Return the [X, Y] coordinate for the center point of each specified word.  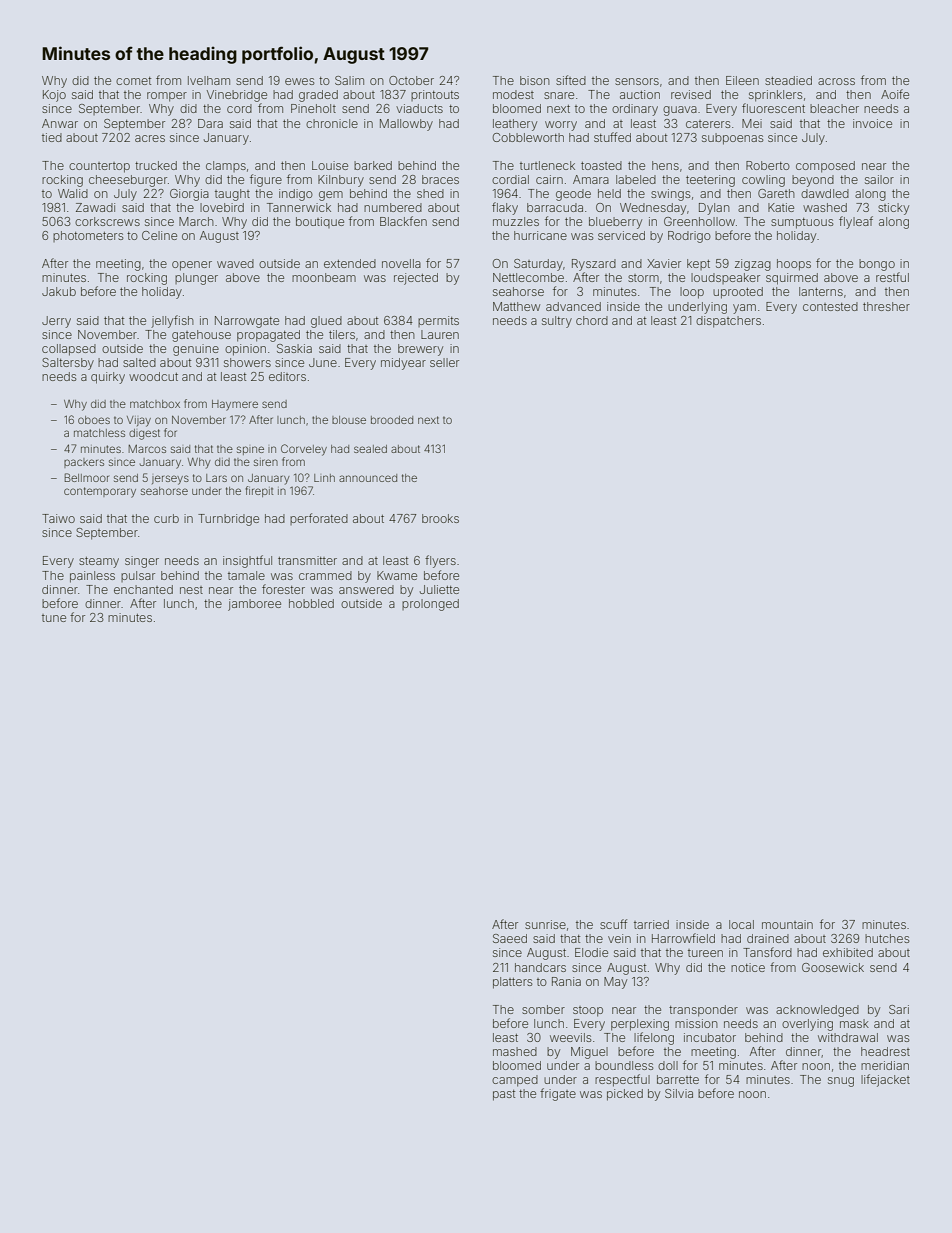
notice [748, 967]
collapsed [69, 350]
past [504, 1095]
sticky [893, 209]
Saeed [510, 938]
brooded [392, 420]
